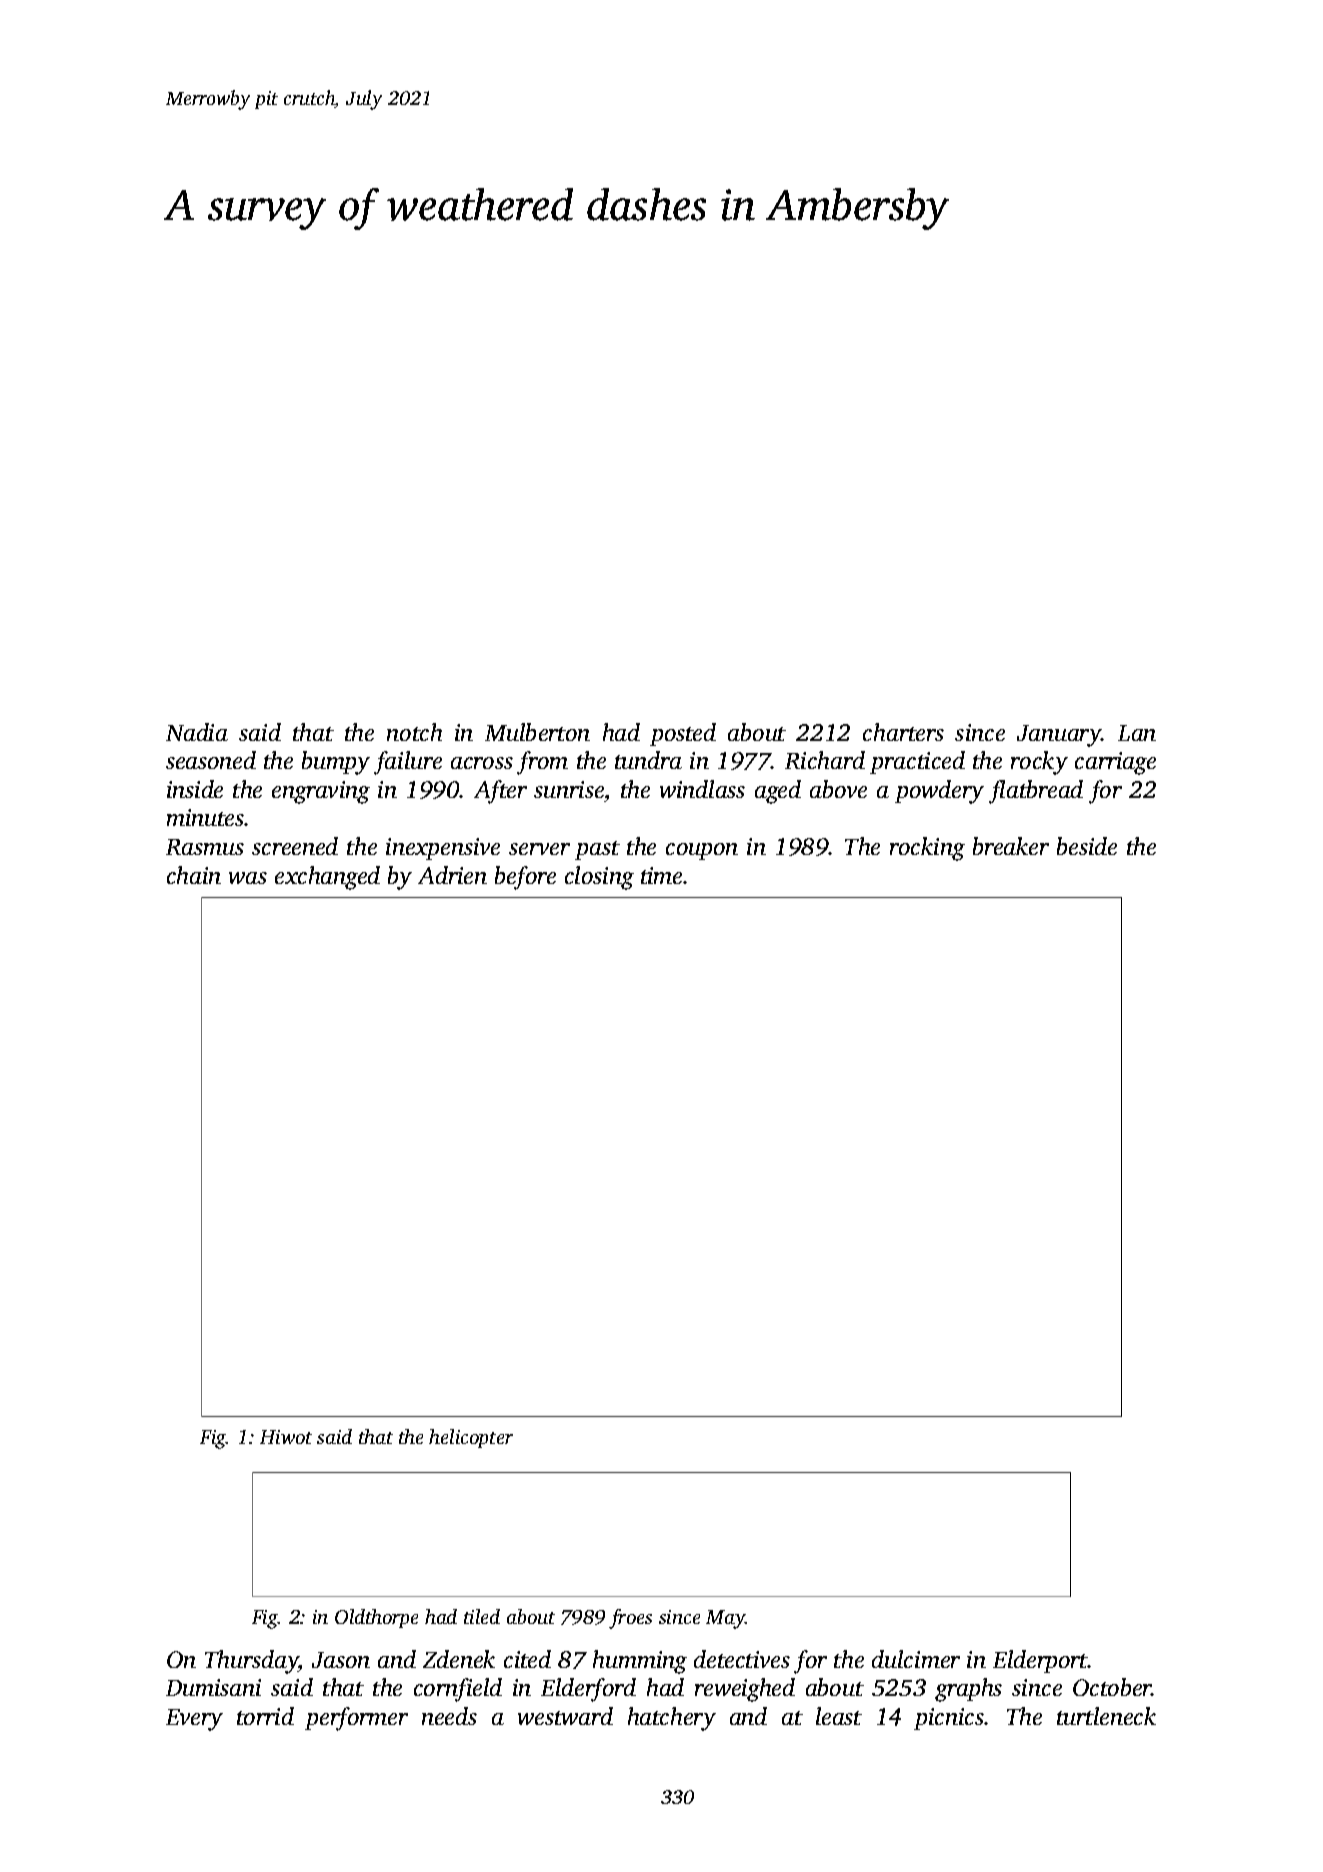 The image size is (1323, 1872). I want to click on beside, so click(1087, 846).
